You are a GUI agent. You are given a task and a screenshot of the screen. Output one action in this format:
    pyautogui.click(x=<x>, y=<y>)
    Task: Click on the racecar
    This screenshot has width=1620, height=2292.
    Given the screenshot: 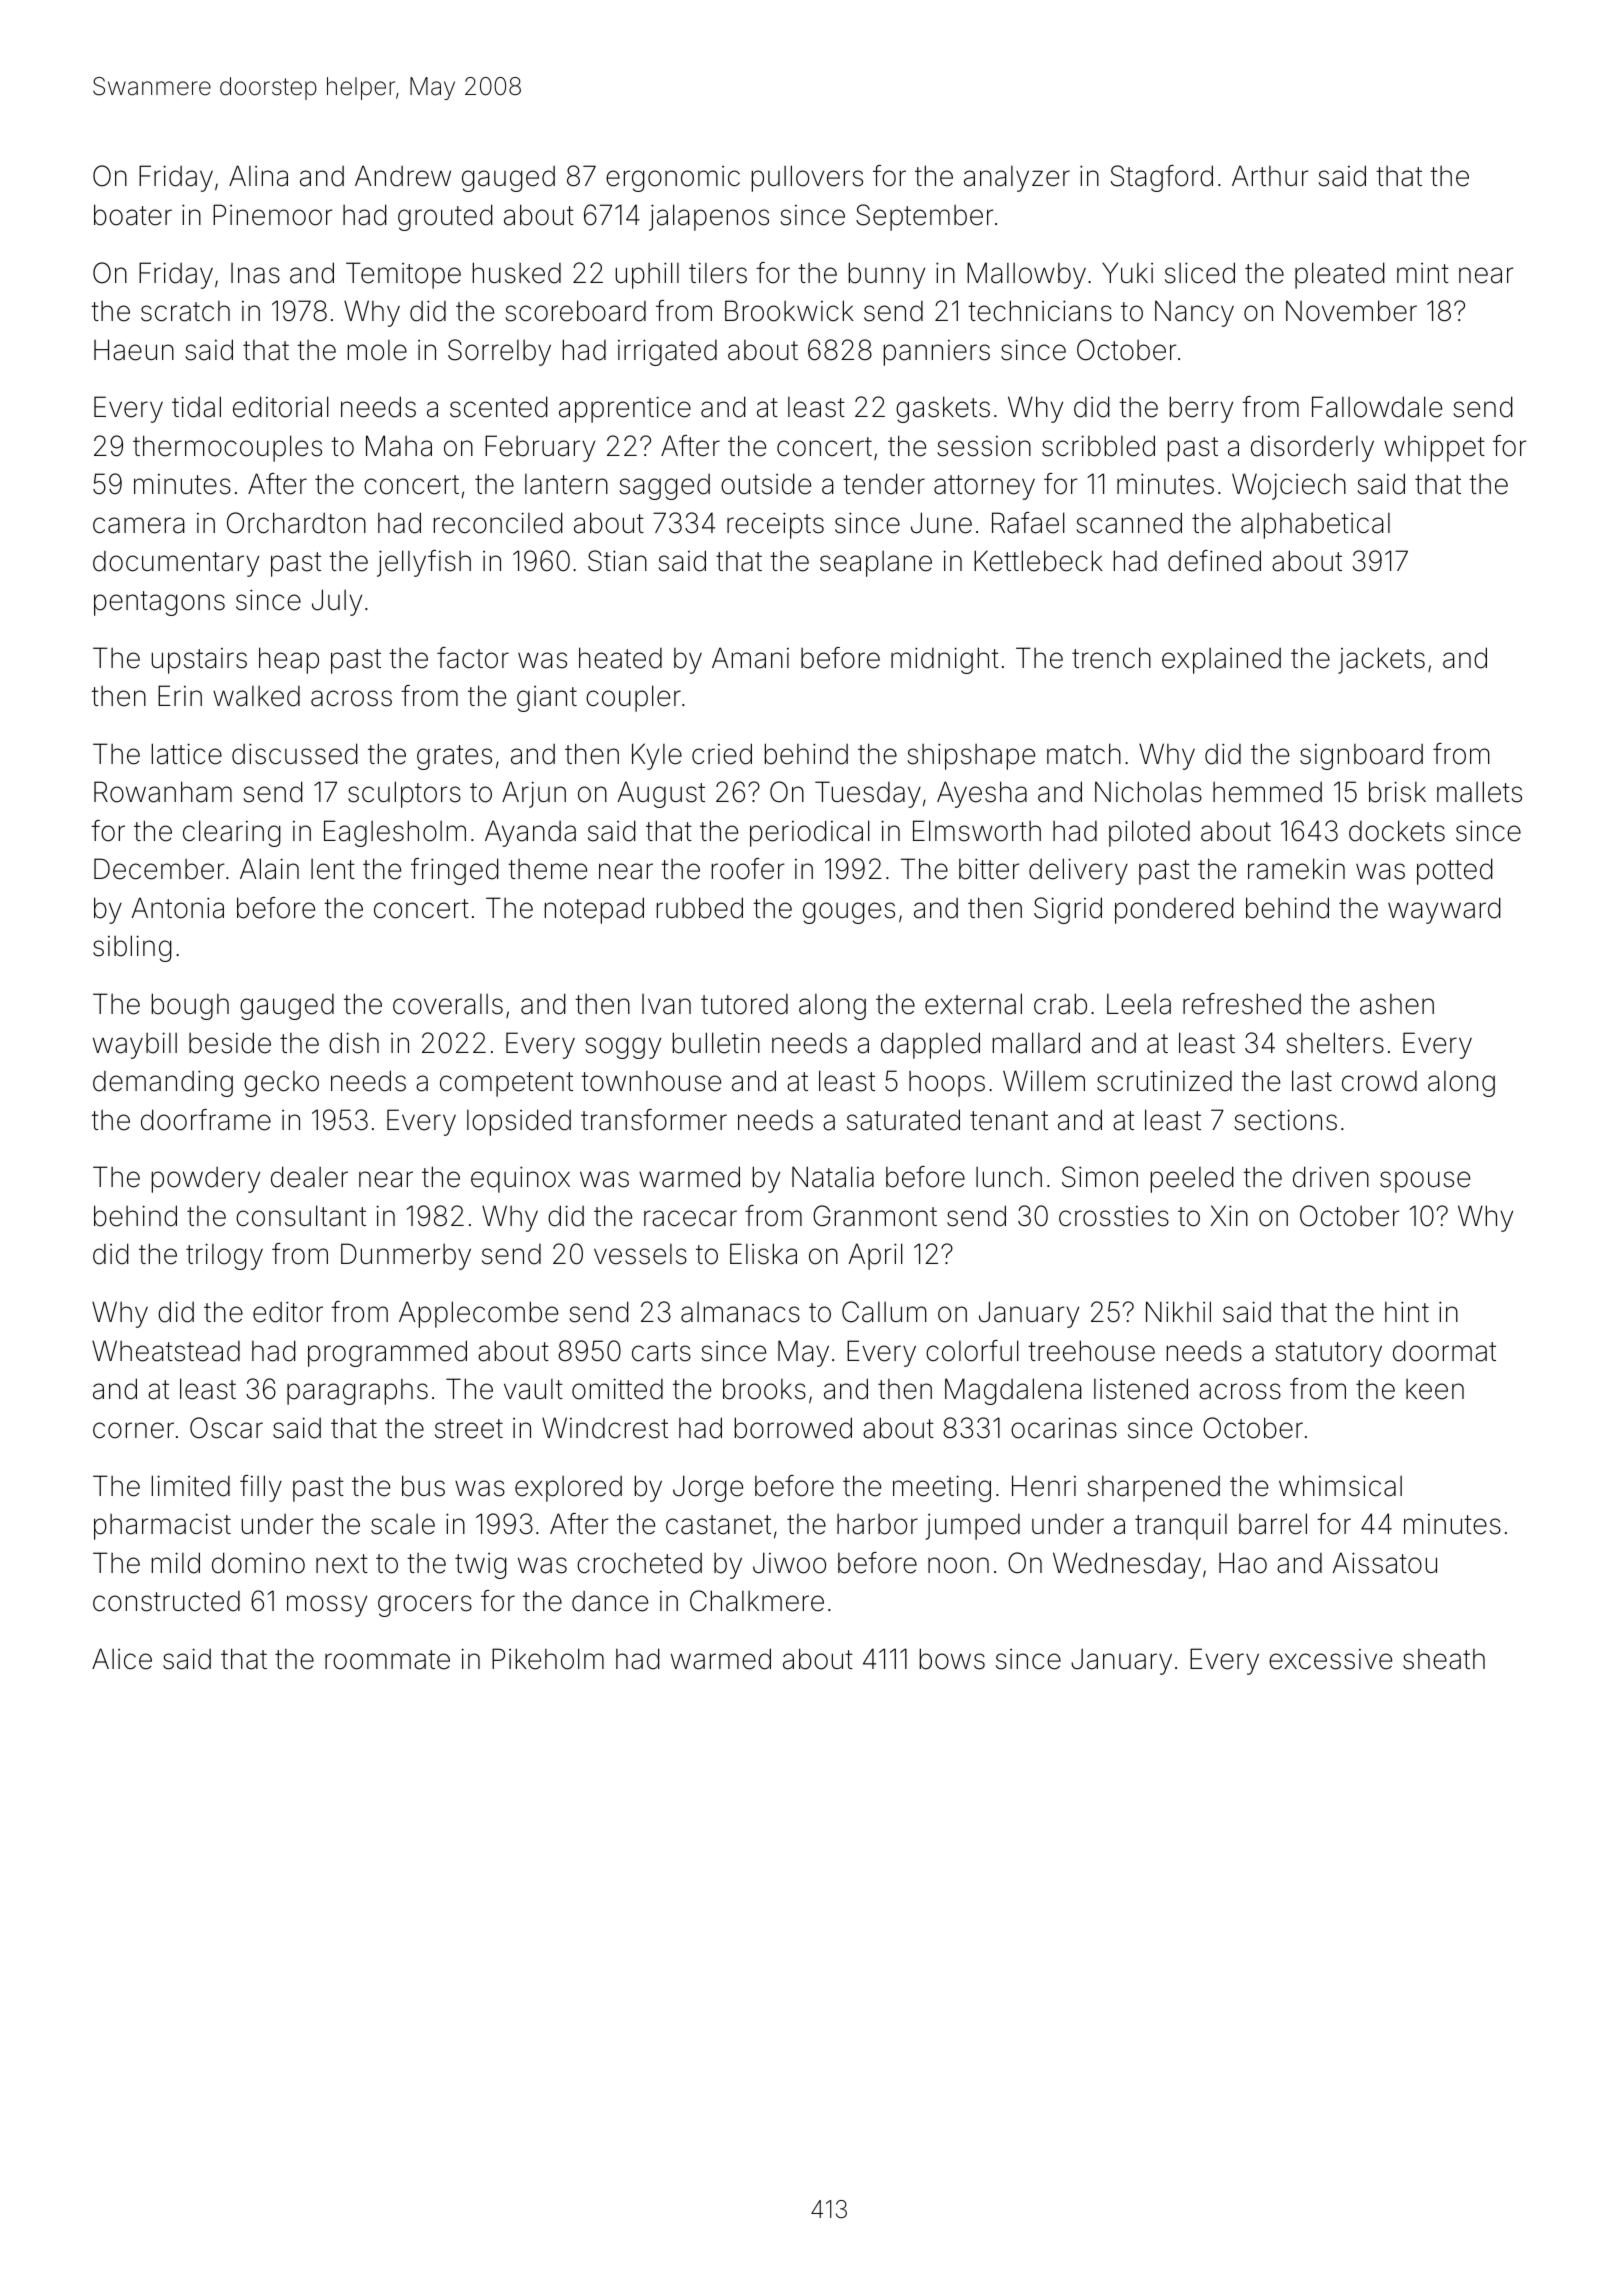 What is the action you would take?
    pyautogui.click(x=690, y=1218)
